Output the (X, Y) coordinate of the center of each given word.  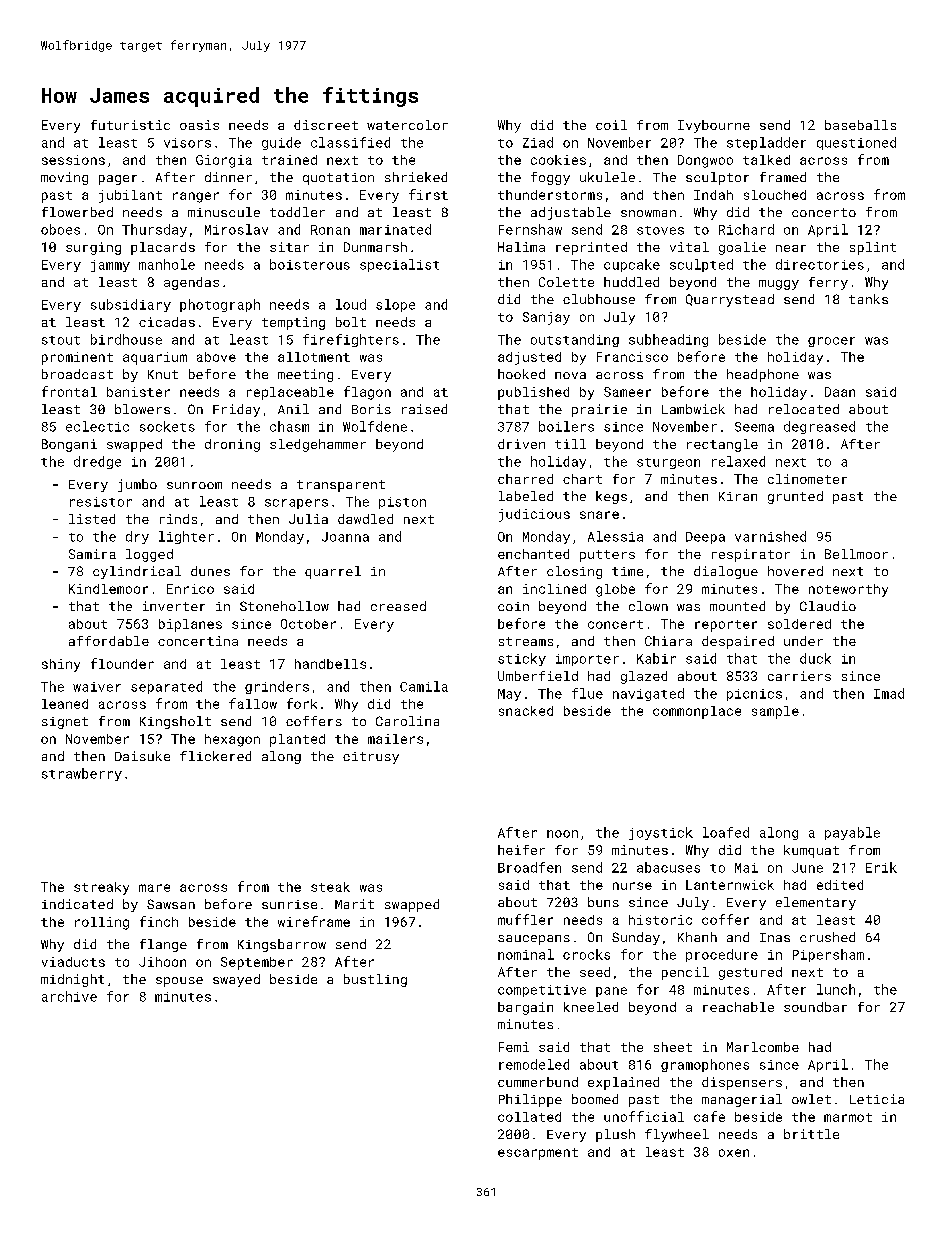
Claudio (828, 606)
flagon (367, 393)
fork (302, 703)
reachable (738, 1007)
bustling (375, 980)
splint (873, 248)
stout (61, 340)
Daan (840, 392)
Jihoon (162, 962)
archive (69, 996)
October (308, 624)
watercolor (407, 125)
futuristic (130, 125)
